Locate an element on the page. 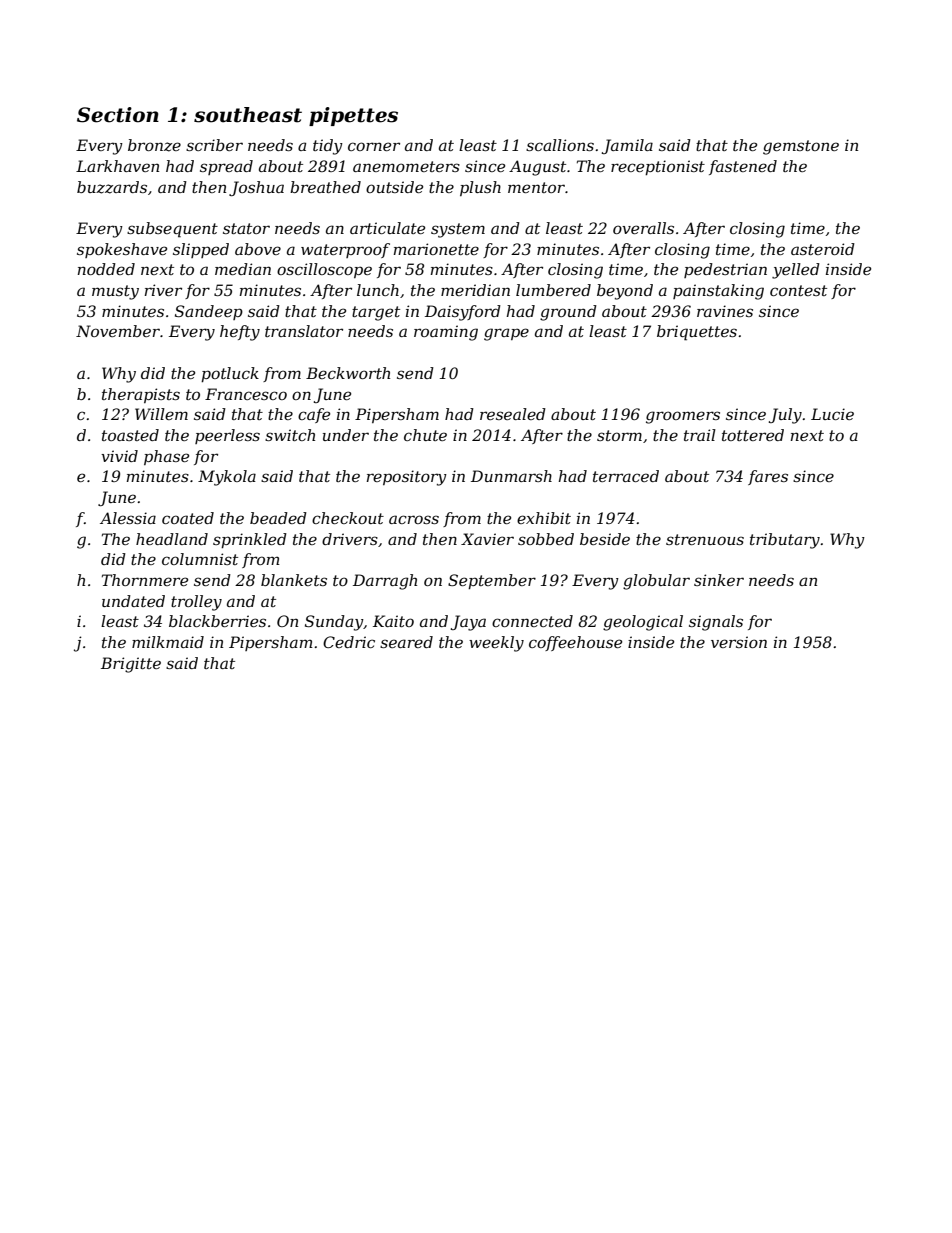 The image size is (952, 1233). Brigitte is located at coordinates (131, 665).
